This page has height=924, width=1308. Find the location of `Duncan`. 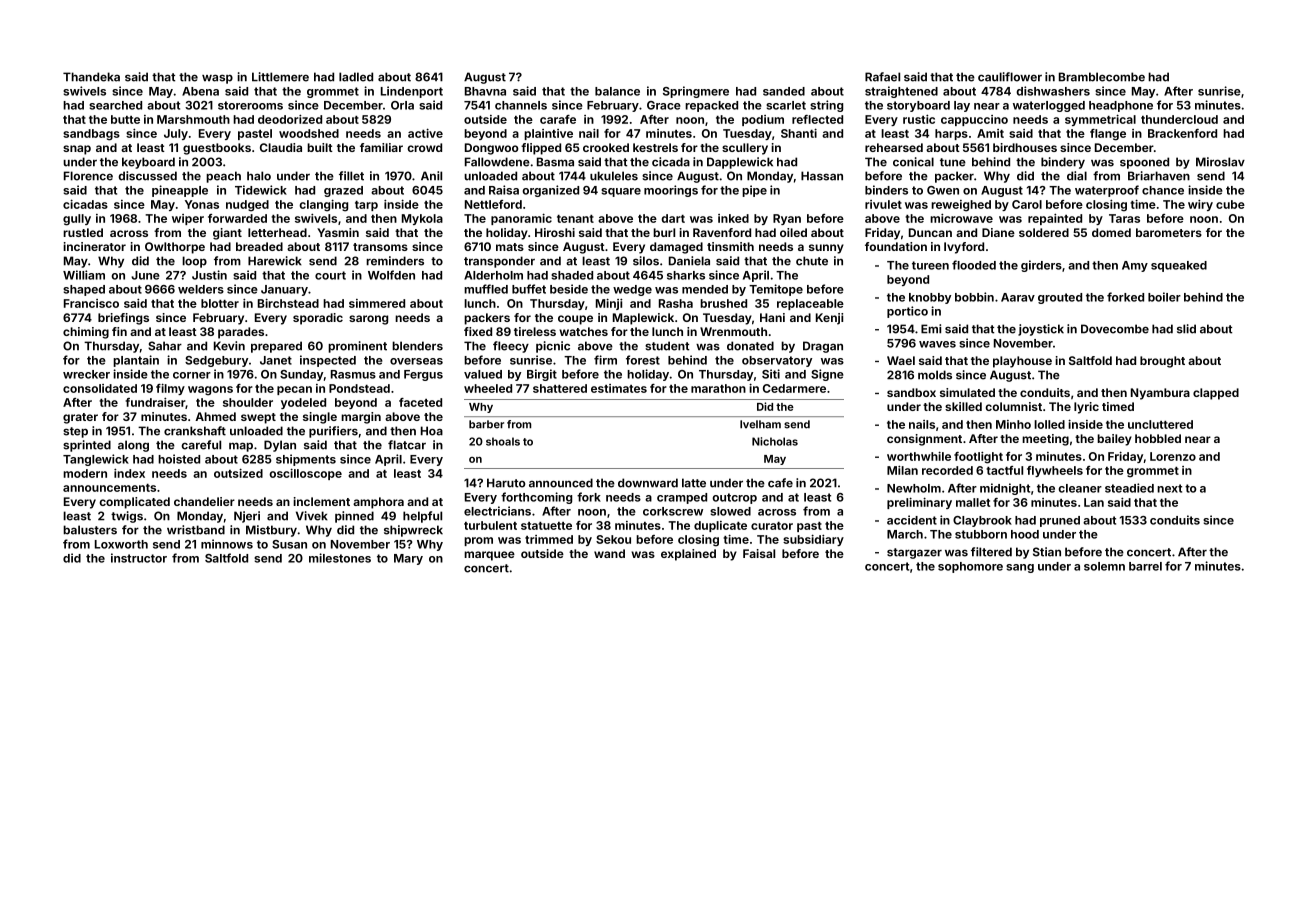

Duncan is located at coordinates (930, 232).
